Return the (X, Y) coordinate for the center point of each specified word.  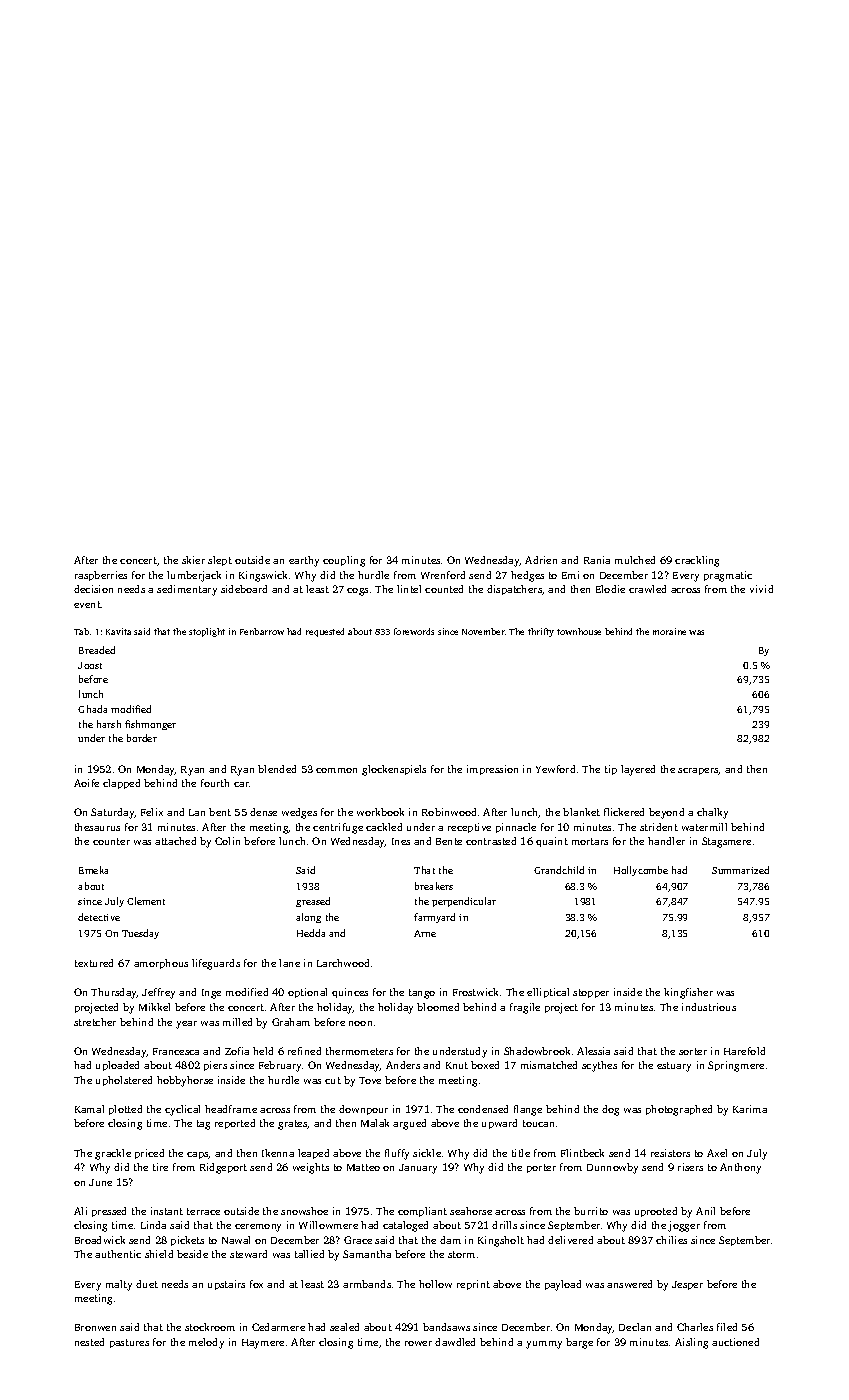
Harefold (744, 1051)
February (280, 1066)
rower (418, 1343)
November (483, 631)
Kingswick (263, 576)
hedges (527, 576)
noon (360, 1023)
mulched (635, 560)
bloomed (438, 1007)
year (186, 1025)
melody (206, 1343)
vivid (761, 589)
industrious (709, 1007)
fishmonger (150, 725)
